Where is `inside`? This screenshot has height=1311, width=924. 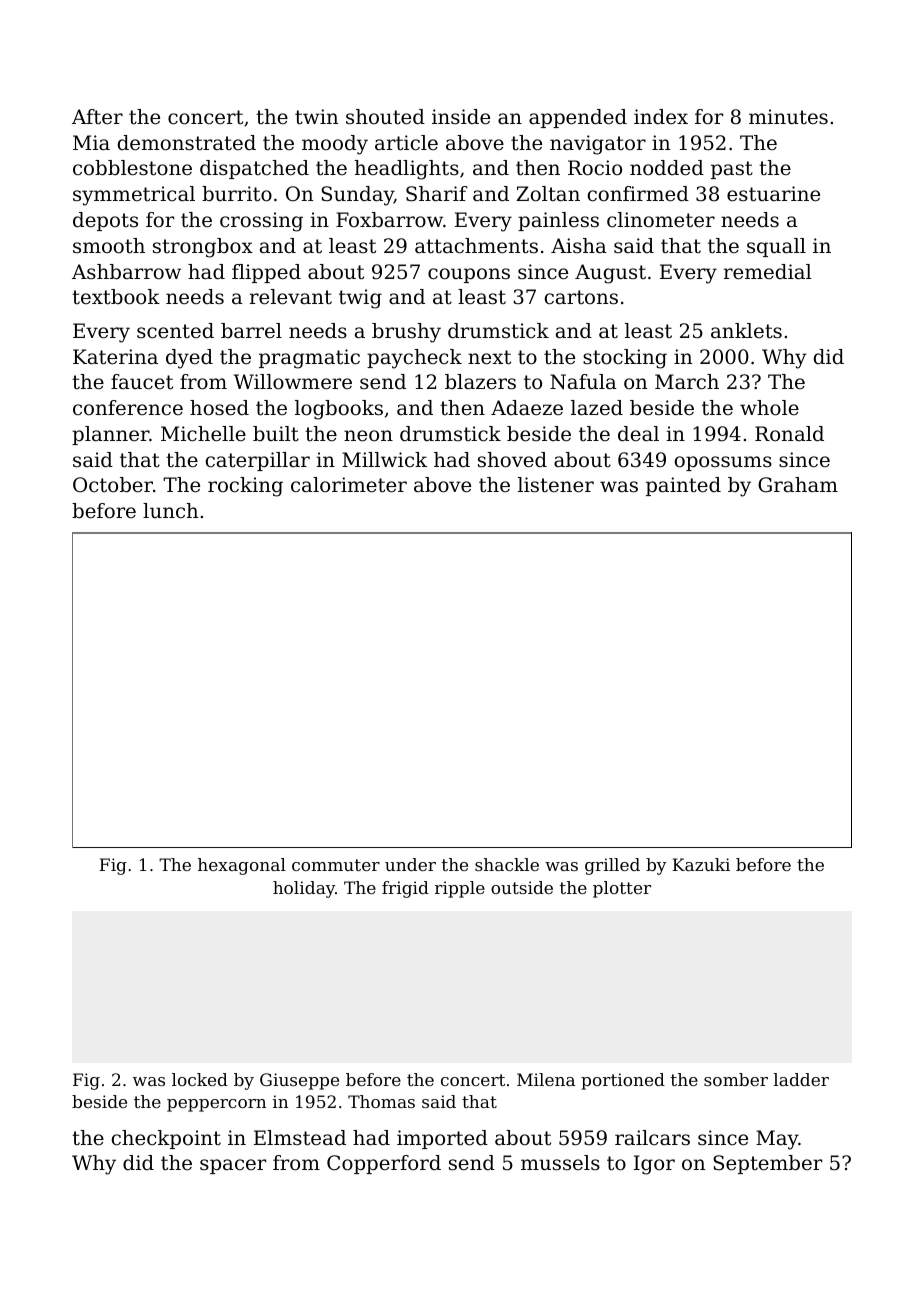
inside is located at coordinates (461, 117).
